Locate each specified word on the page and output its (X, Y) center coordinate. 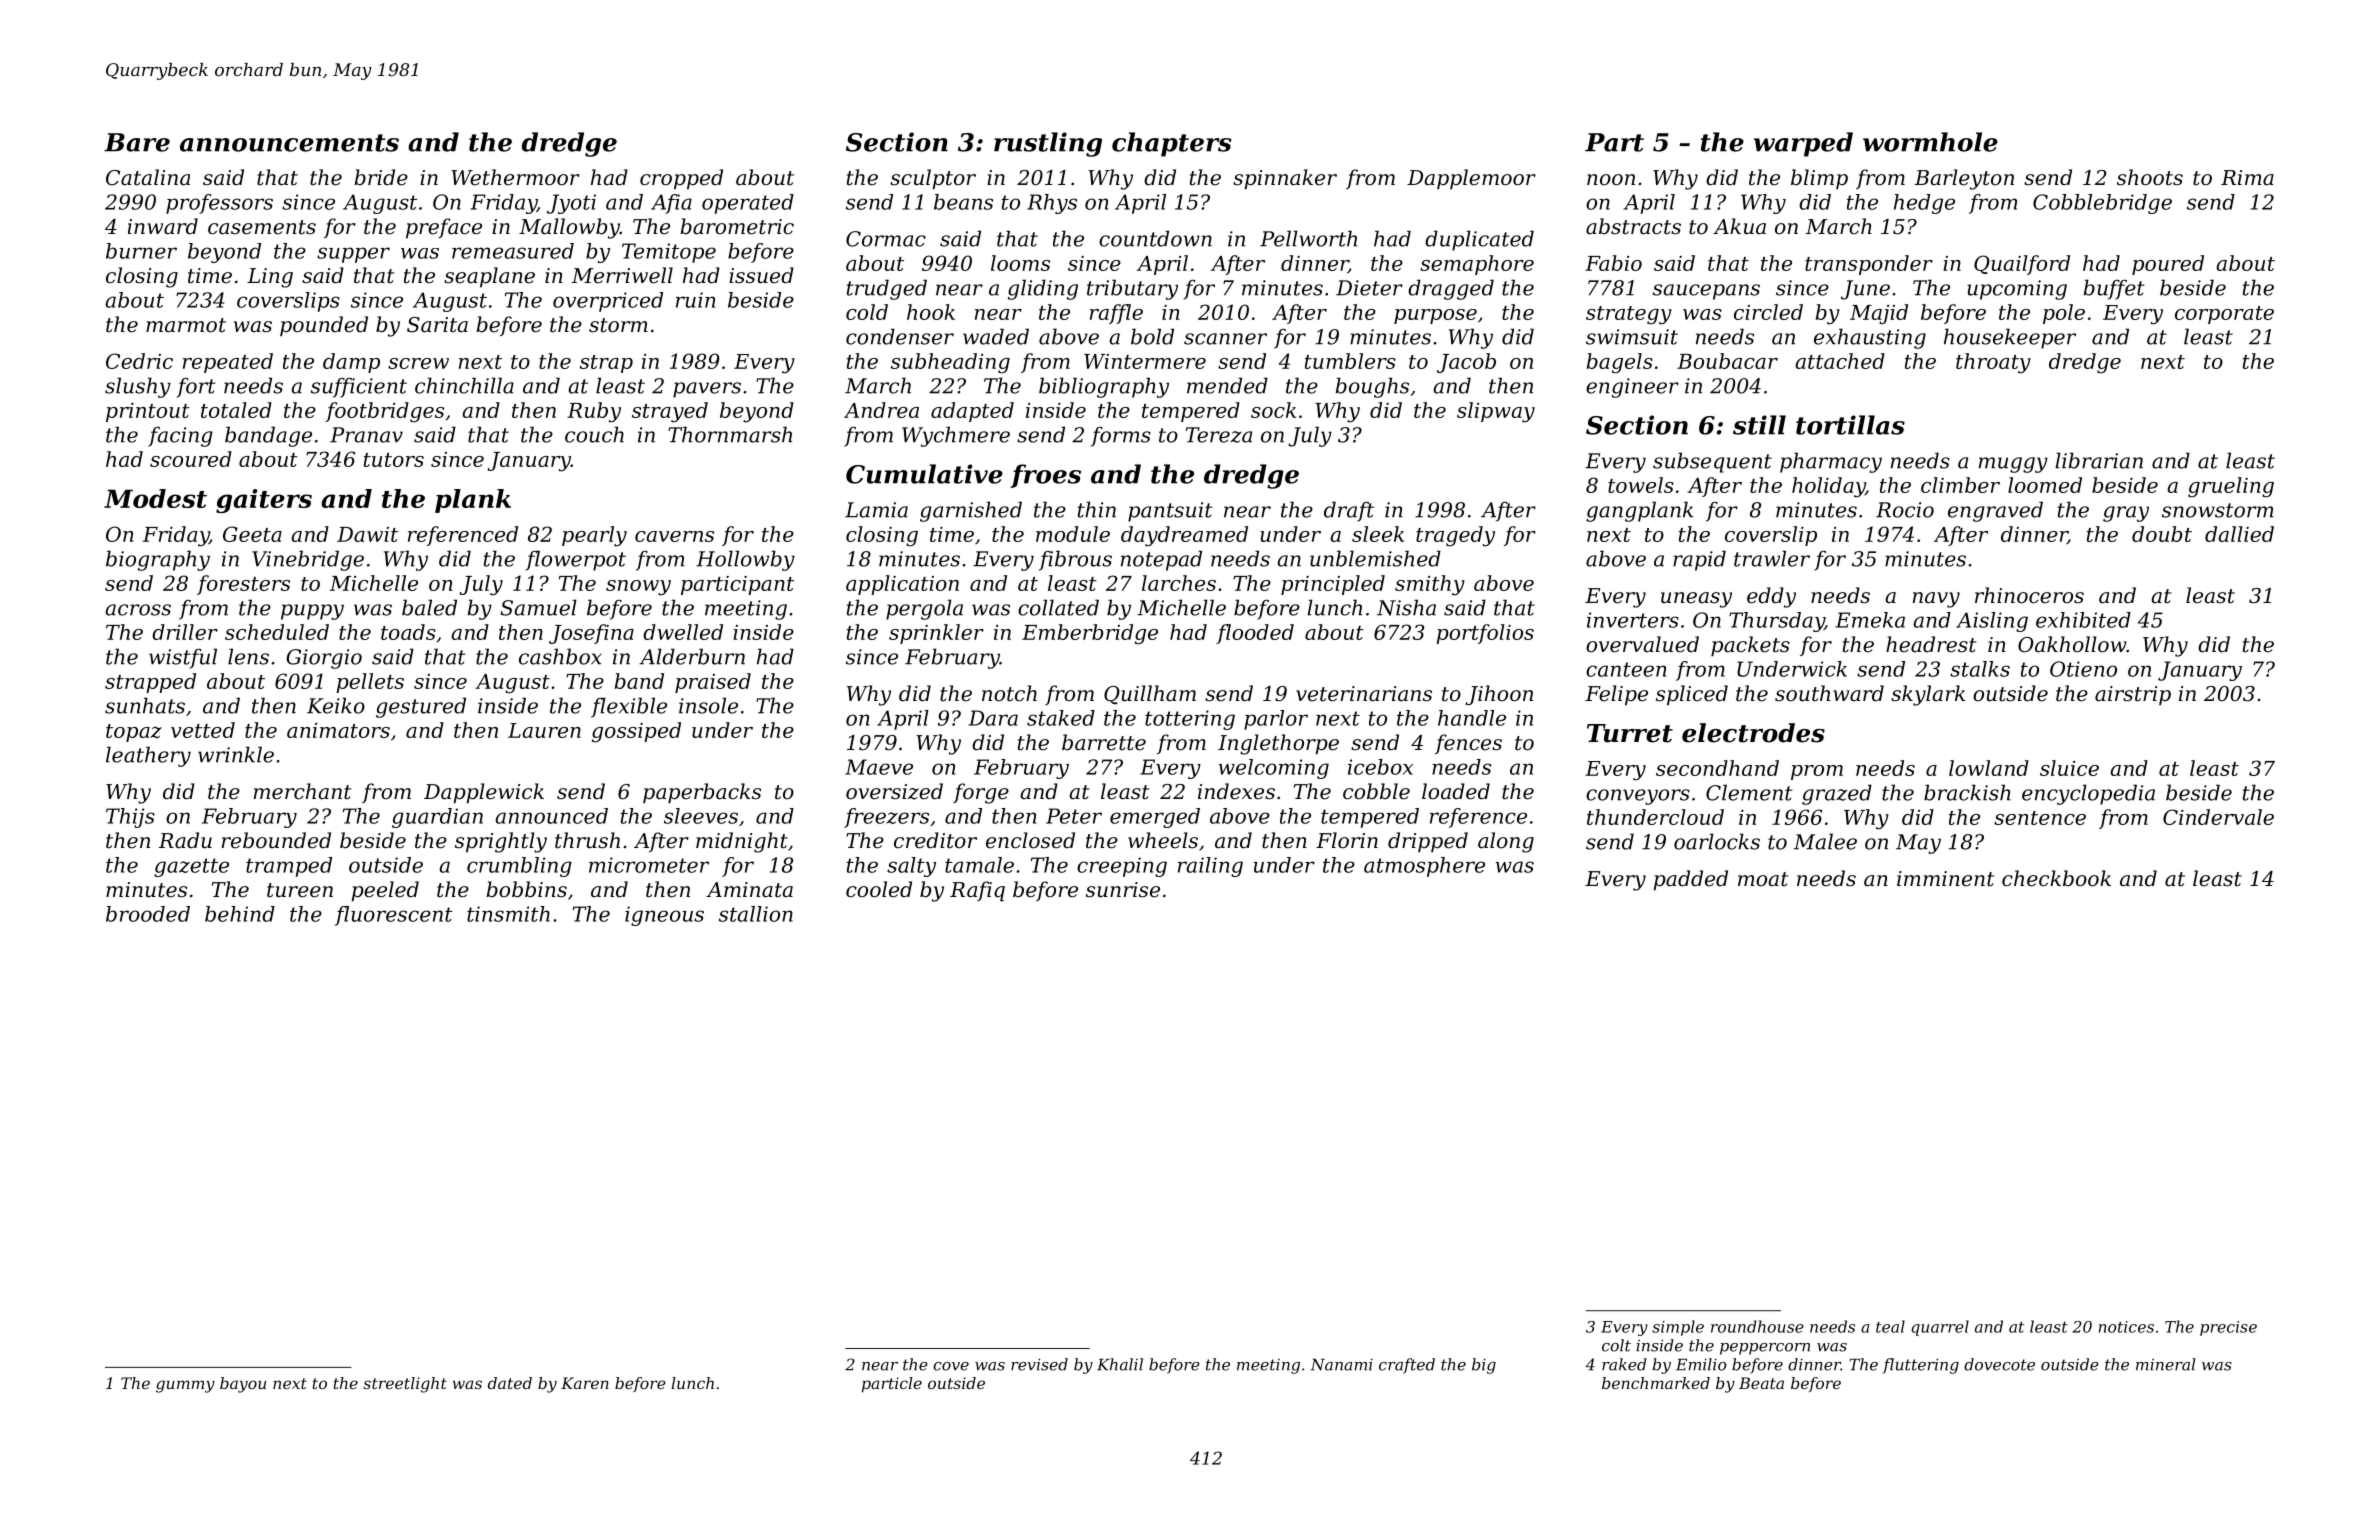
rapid (1699, 560)
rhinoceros (2029, 595)
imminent (1946, 879)
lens (248, 656)
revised (1039, 1364)
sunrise (1123, 890)
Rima (2247, 178)
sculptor (933, 179)
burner (141, 251)
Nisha (1406, 607)
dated (510, 1383)
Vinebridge (308, 560)
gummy (185, 1386)
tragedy (1455, 536)
